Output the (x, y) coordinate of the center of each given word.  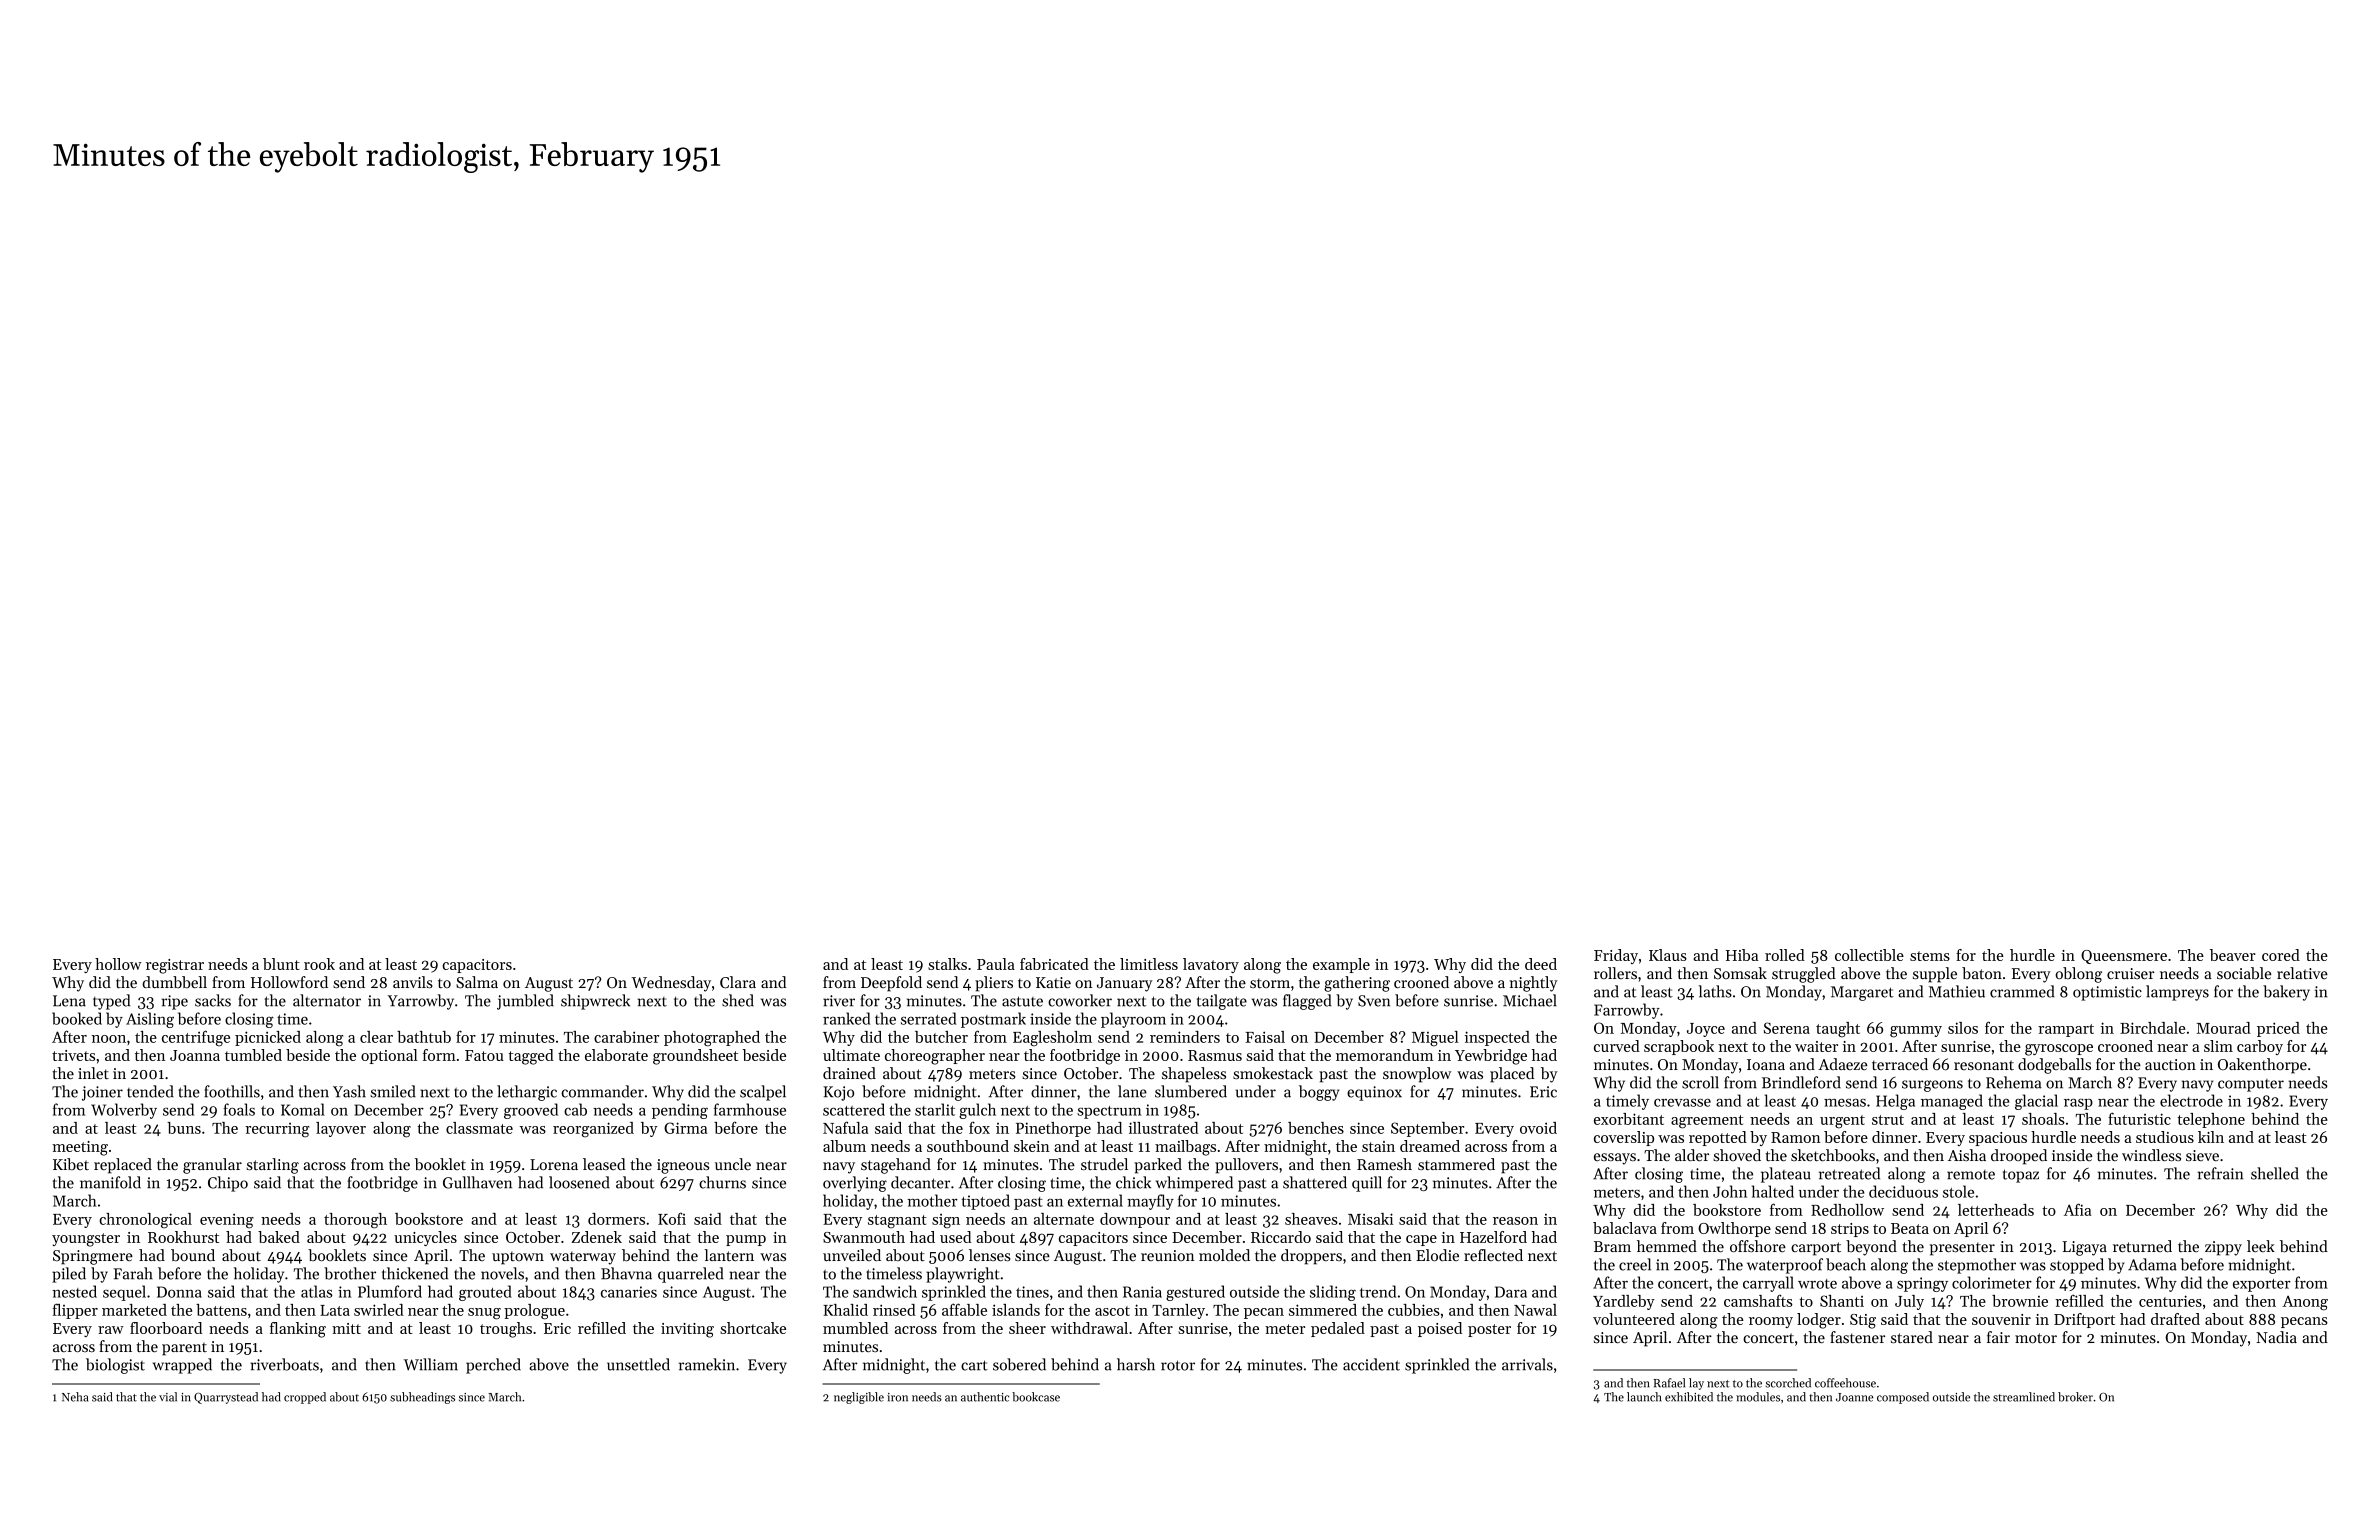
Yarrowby (420, 1002)
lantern (729, 1255)
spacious (1998, 1139)
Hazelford (1493, 1237)
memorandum (1384, 1055)
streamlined (2024, 1397)
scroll (1700, 1082)
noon (109, 1039)
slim (2218, 1046)
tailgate (1222, 1002)
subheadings (422, 1398)
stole (1958, 1191)
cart (974, 1365)
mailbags (1185, 1148)
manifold (110, 1182)
